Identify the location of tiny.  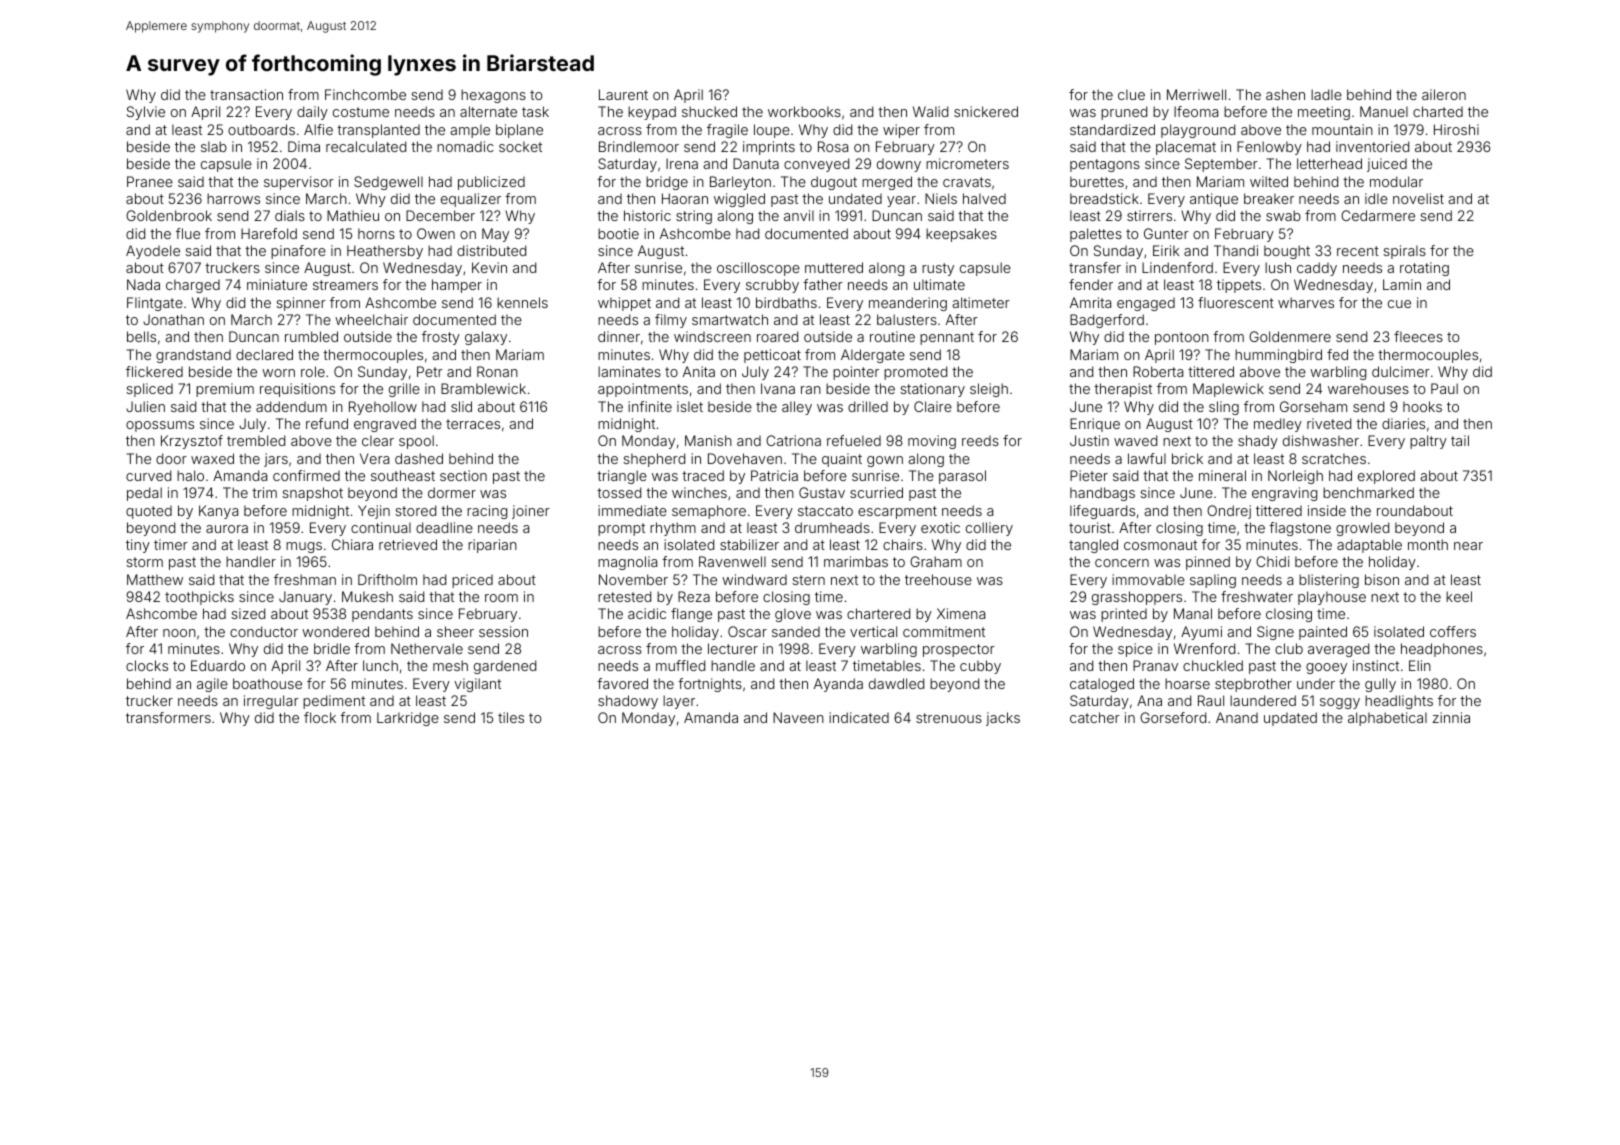
(138, 546).
